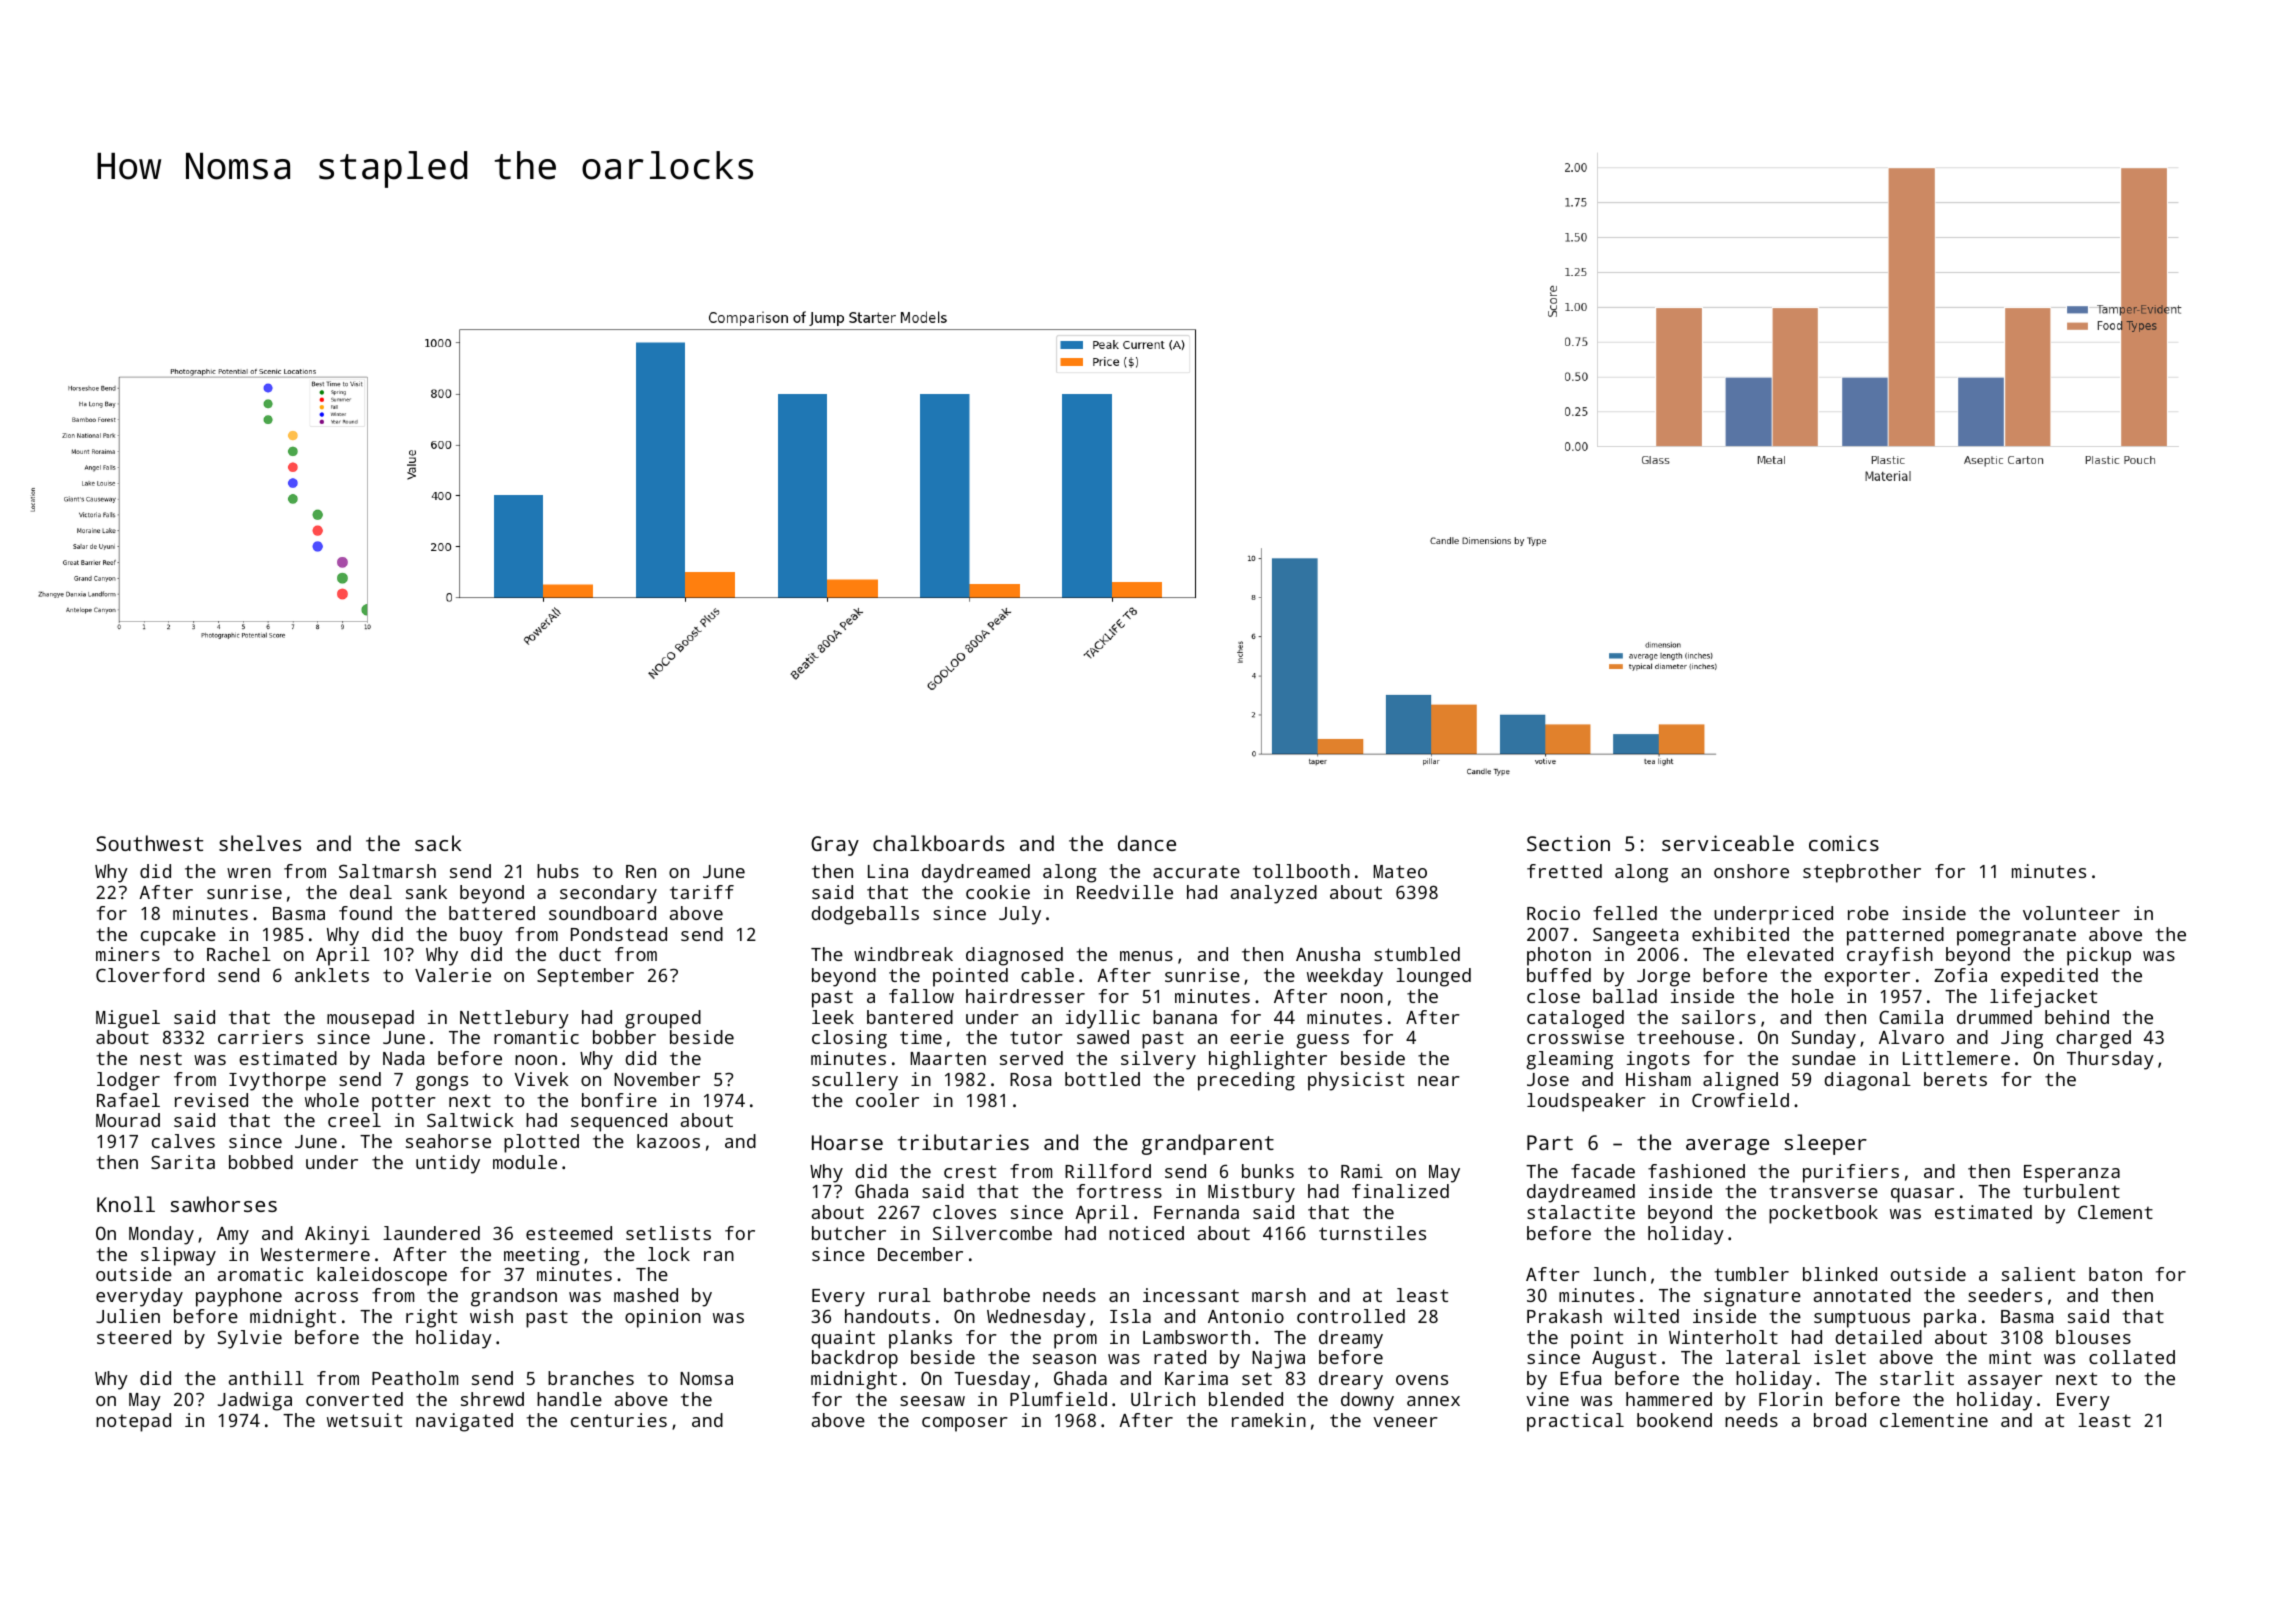 This screenshot has width=2292, height=1620. What do you see at coordinates (887, 1100) in the screenshot?
I see `cooler` at bounding box center [887, 1100].
